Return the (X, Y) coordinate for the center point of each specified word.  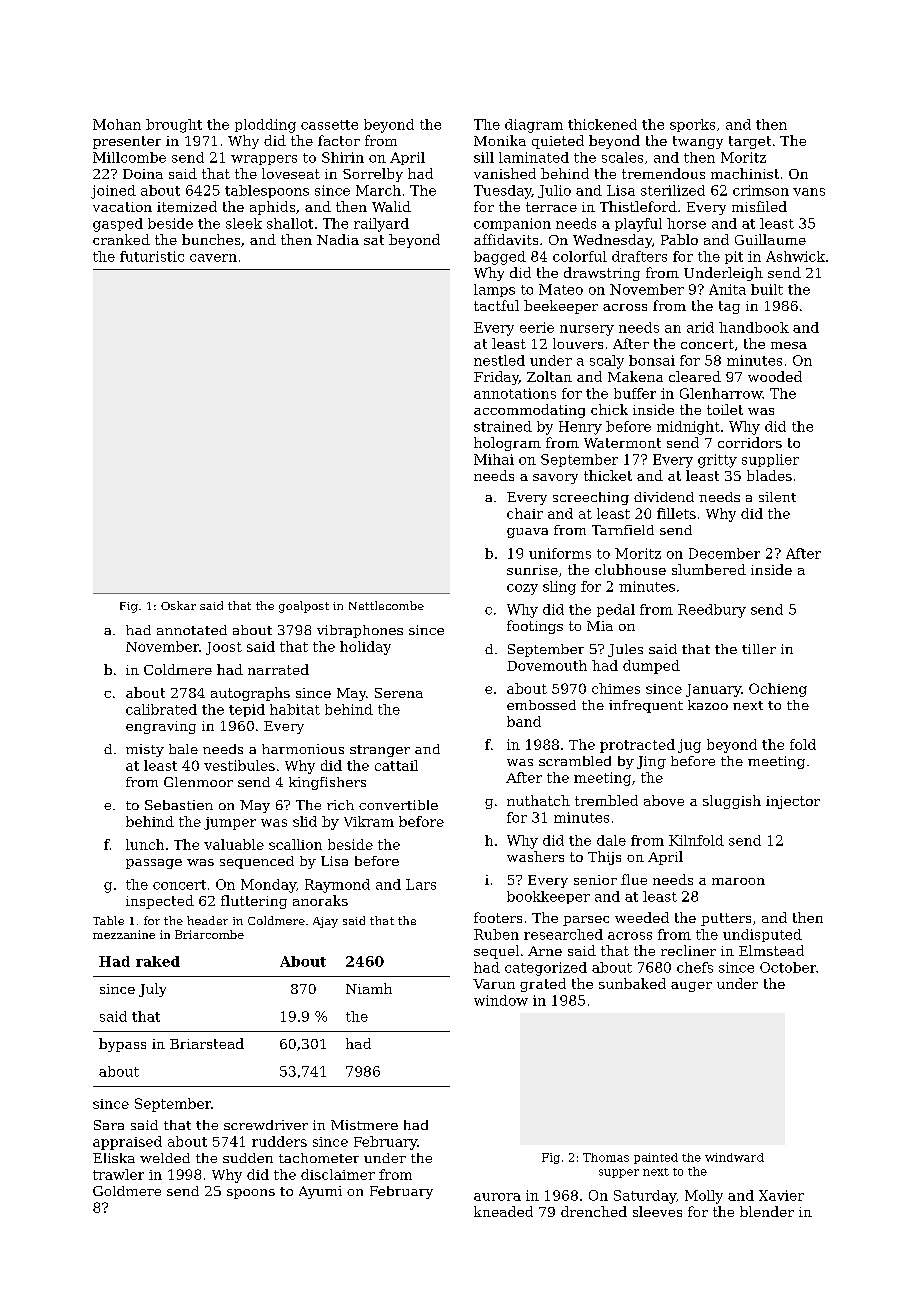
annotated (192, 630)
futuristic (152, 256)
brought (174, 126)
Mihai (494, 459)
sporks (692, 125)
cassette (329, 125)
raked (158, 961)
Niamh (369, 988)
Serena (399, 693)
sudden (248, 1158)
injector (793, 802)
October (788, 967)
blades (769, 475)
